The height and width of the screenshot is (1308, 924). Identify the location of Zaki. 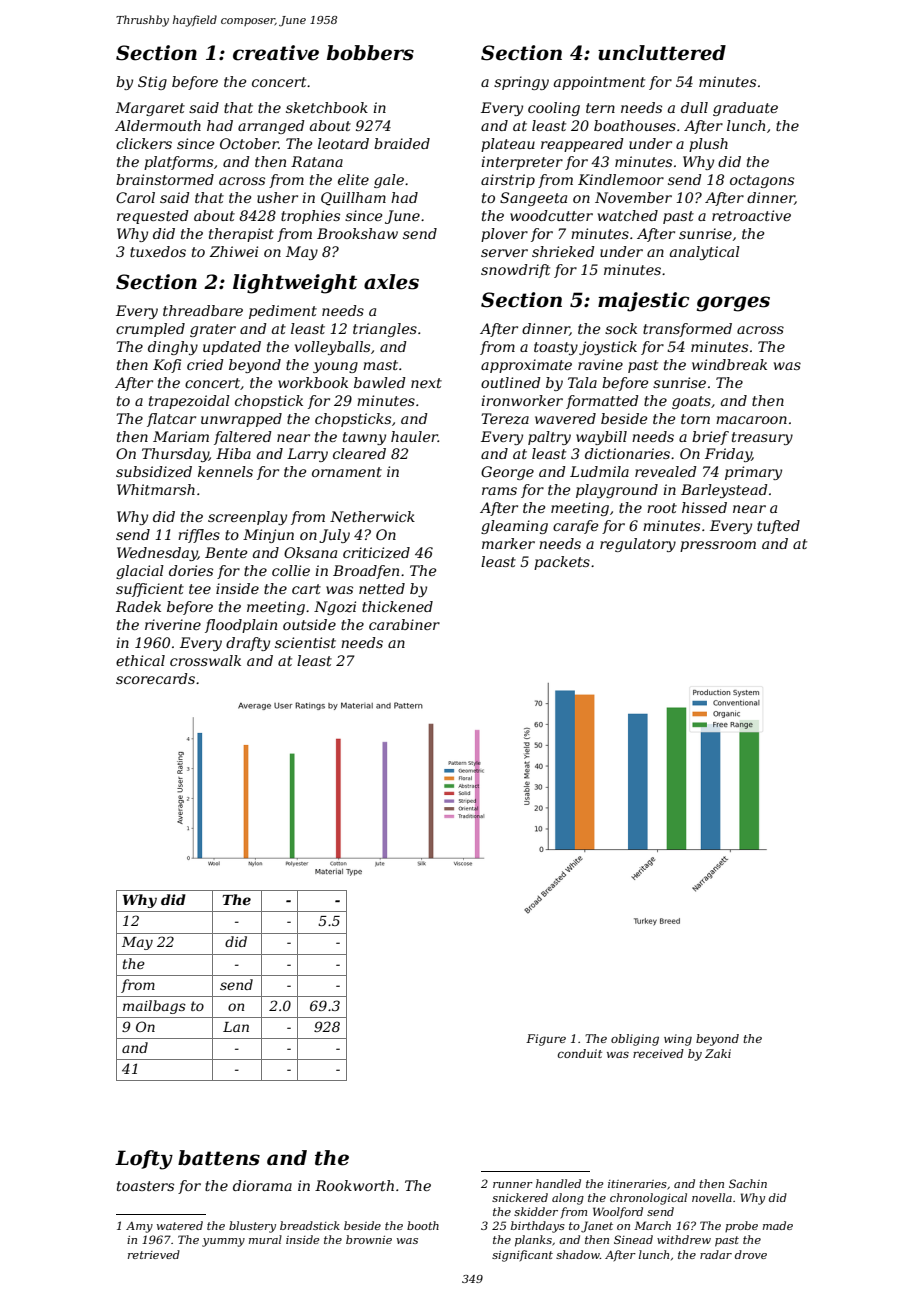
(718, 1053).
